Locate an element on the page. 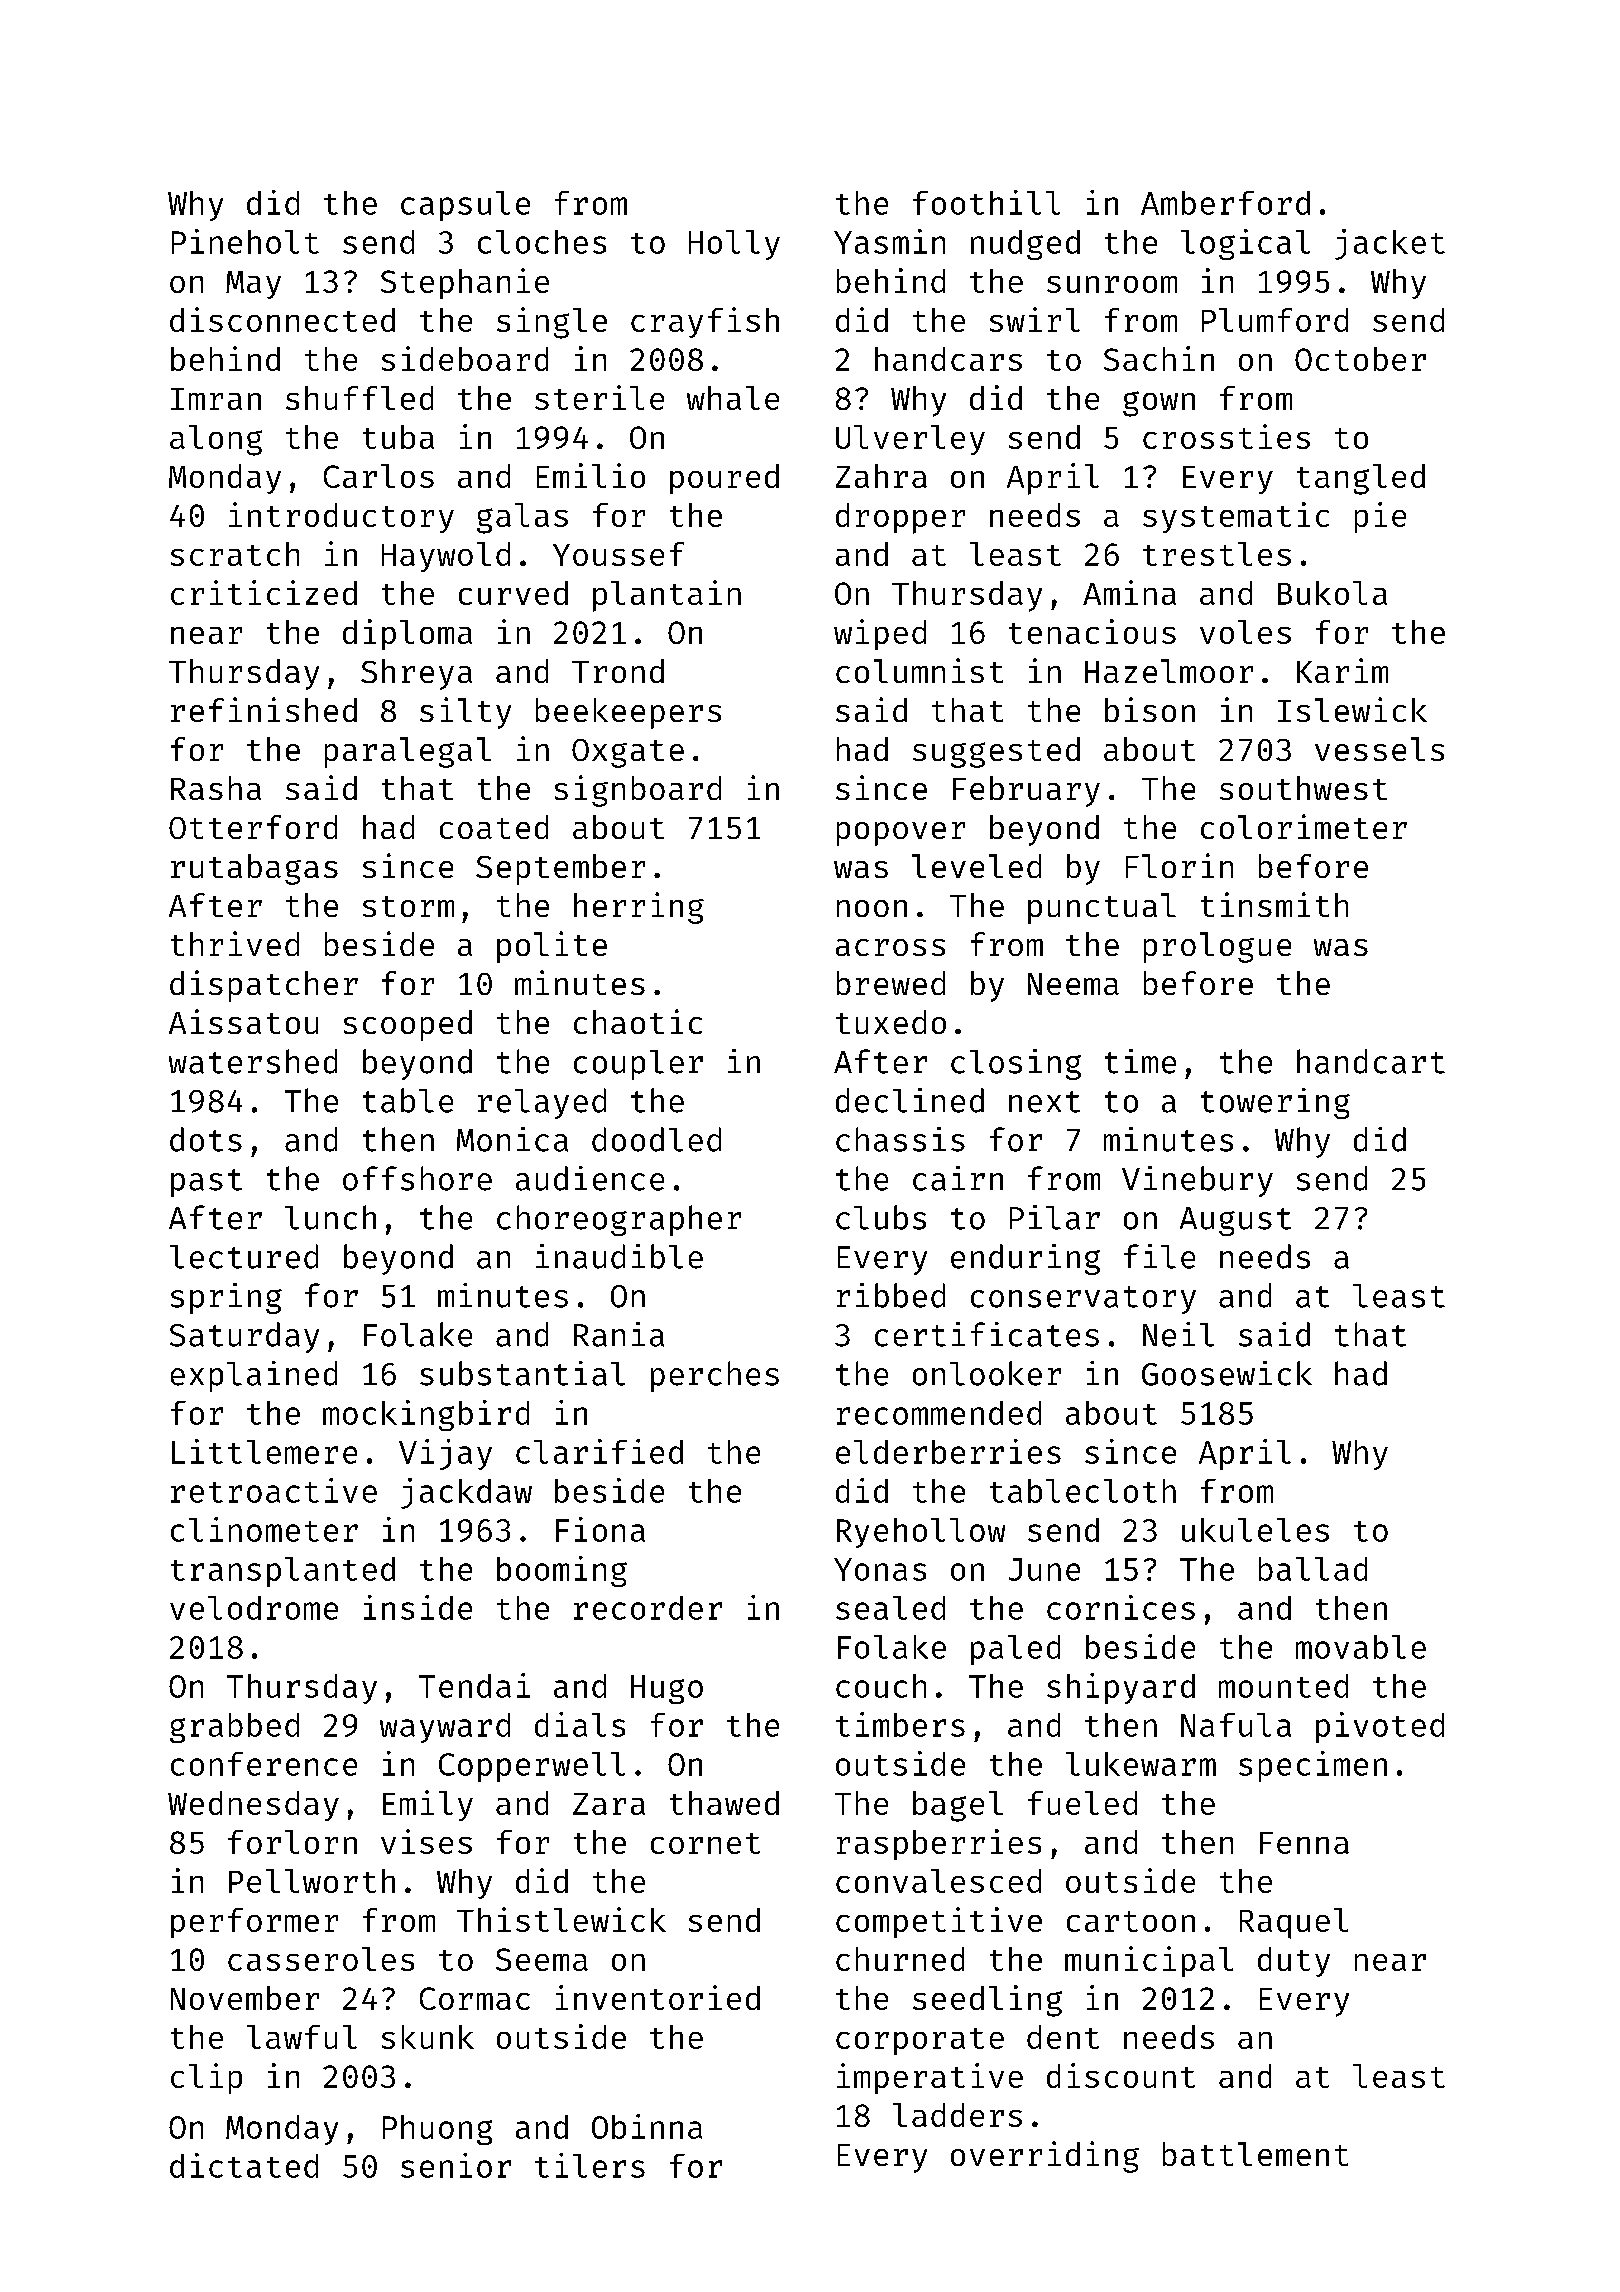  Fenna is located at coordinates (1304, 1843).
